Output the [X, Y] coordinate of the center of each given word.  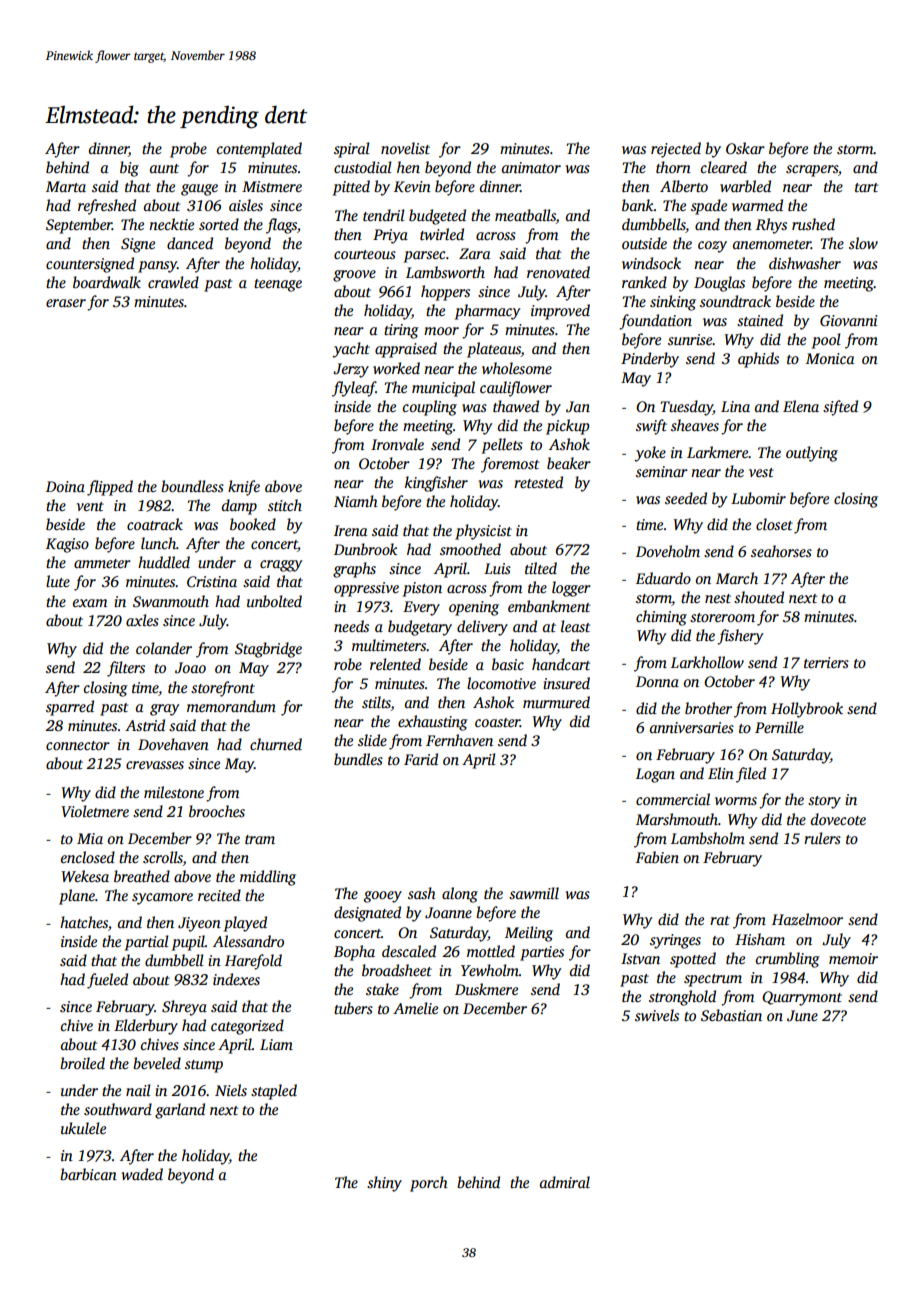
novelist [405, 148]
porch [429, 1184]
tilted [541, 568]
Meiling [529, 934]
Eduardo [663, 578]
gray [164, 710]
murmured [556, 702]
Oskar [745, 148]
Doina [65, 486]
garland [180, 1111]
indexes [236, 979]
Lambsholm [708, 838]
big [129, 169]
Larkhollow [707, 662]
